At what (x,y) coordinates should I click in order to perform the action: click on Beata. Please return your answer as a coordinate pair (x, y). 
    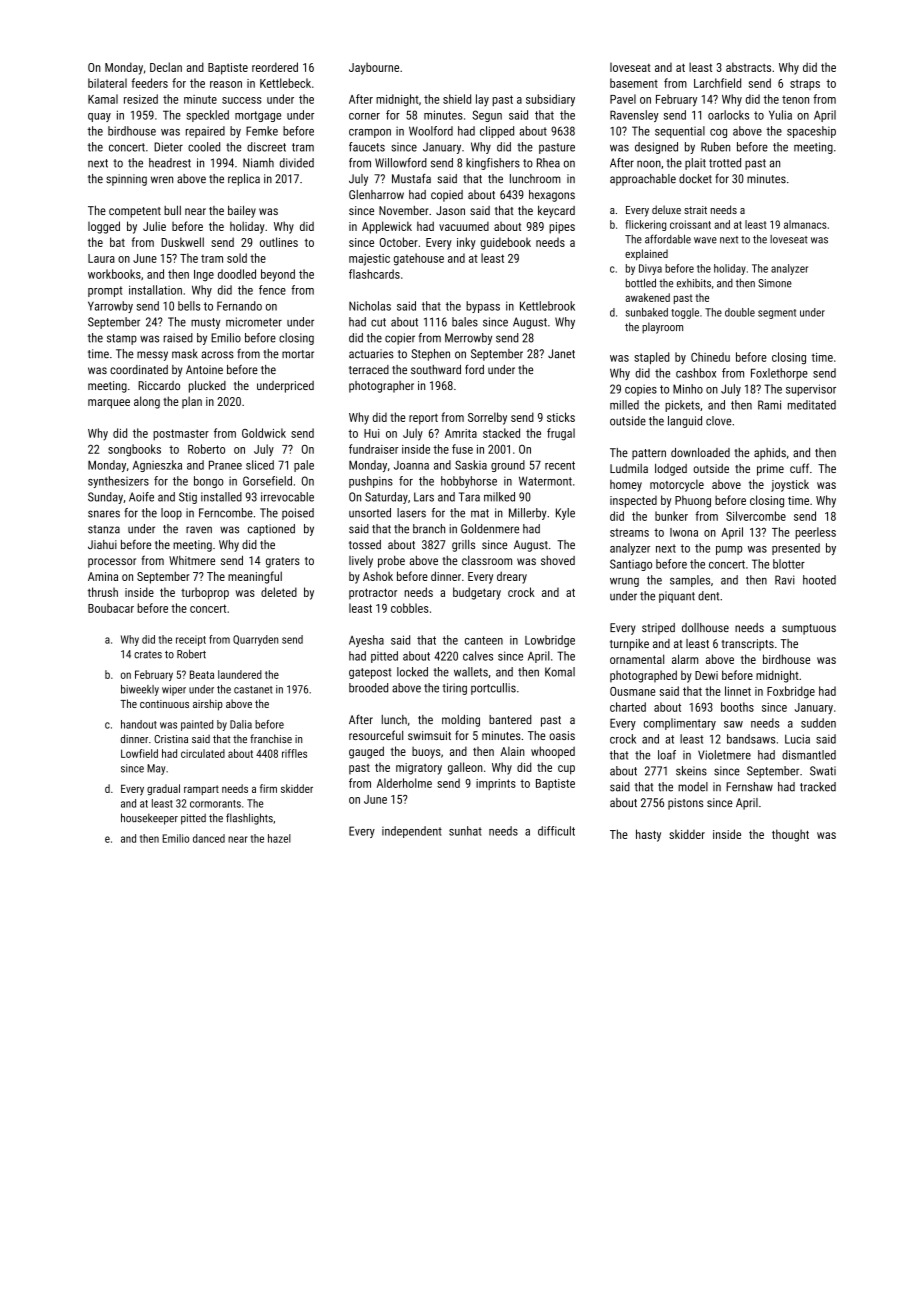
    Looking at the image, I should click on (202, 674).
